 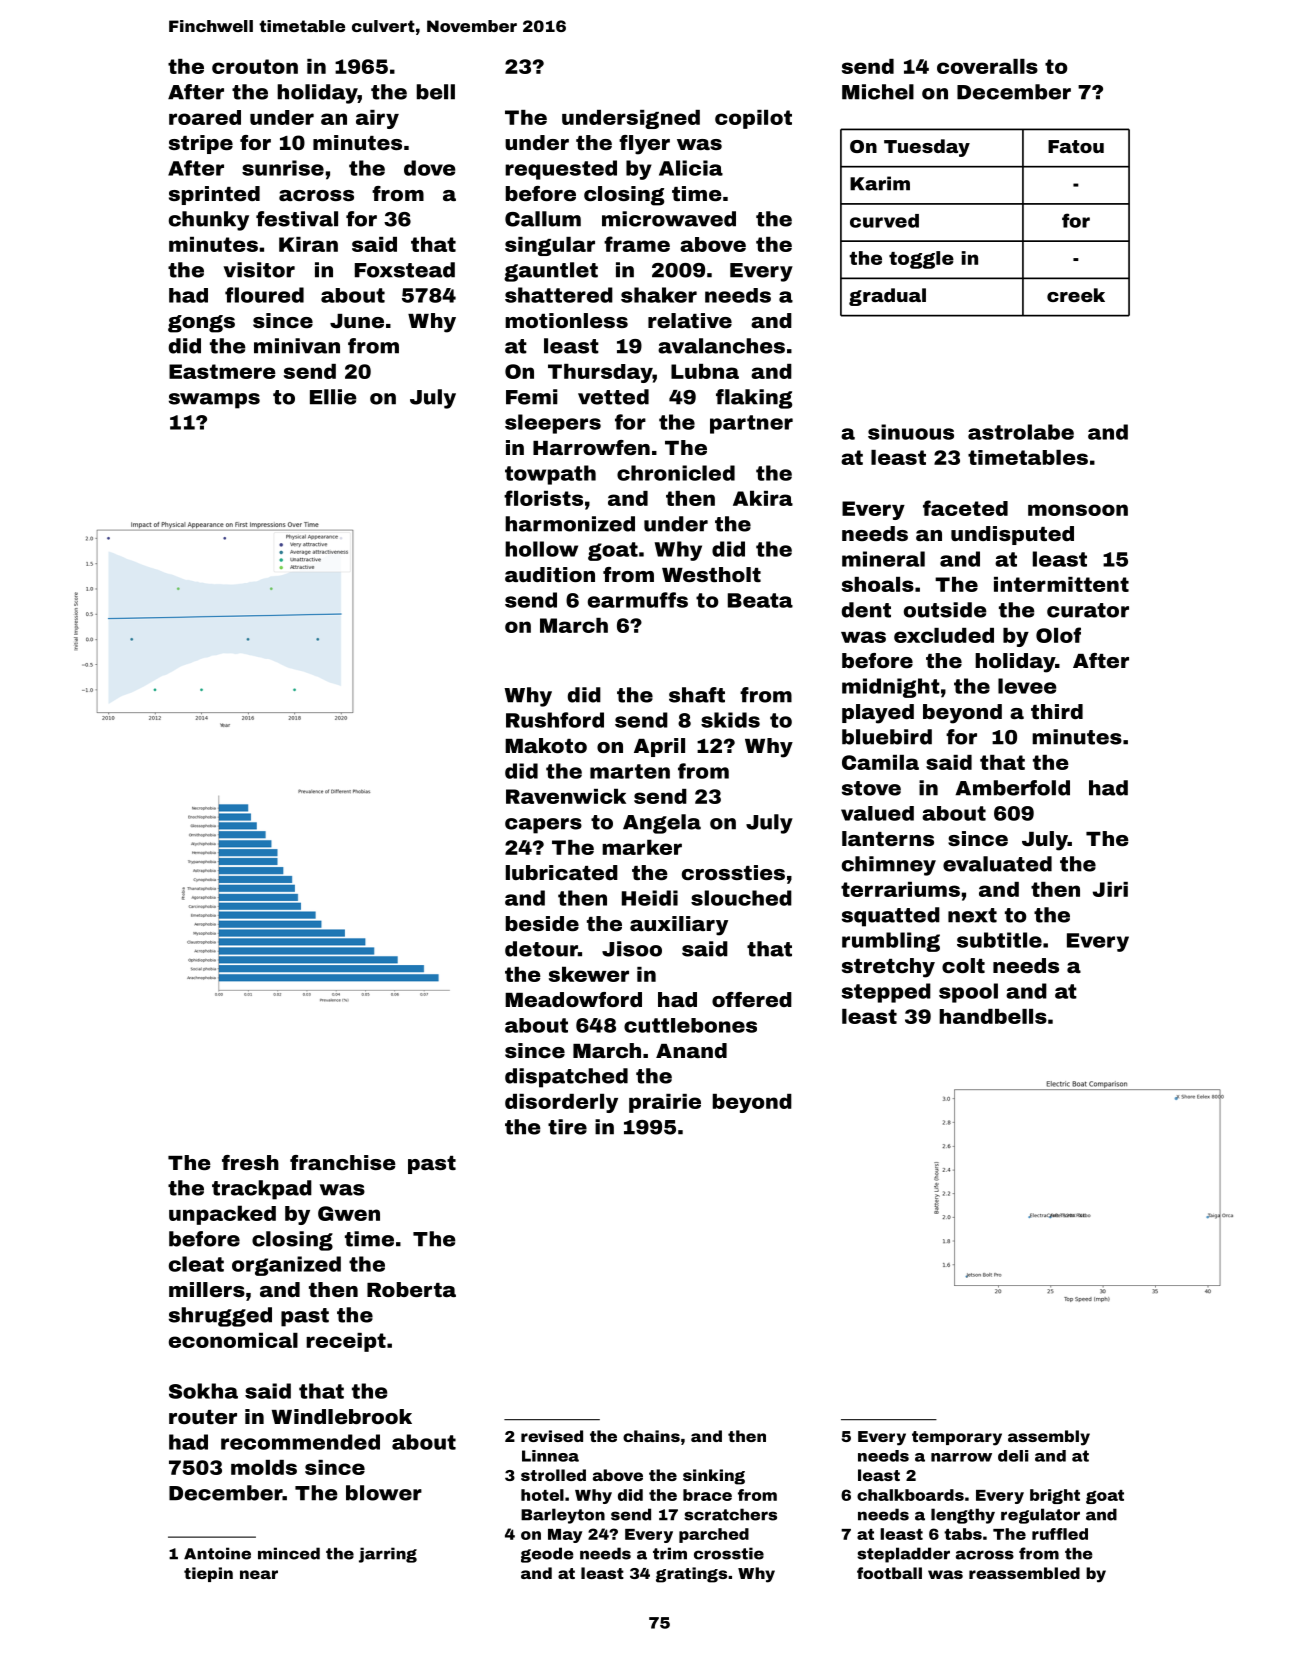 What do you see at coordinates (551, 272) in the screenshot?
I see `gauntlet` at bounding box center [551, 272].
